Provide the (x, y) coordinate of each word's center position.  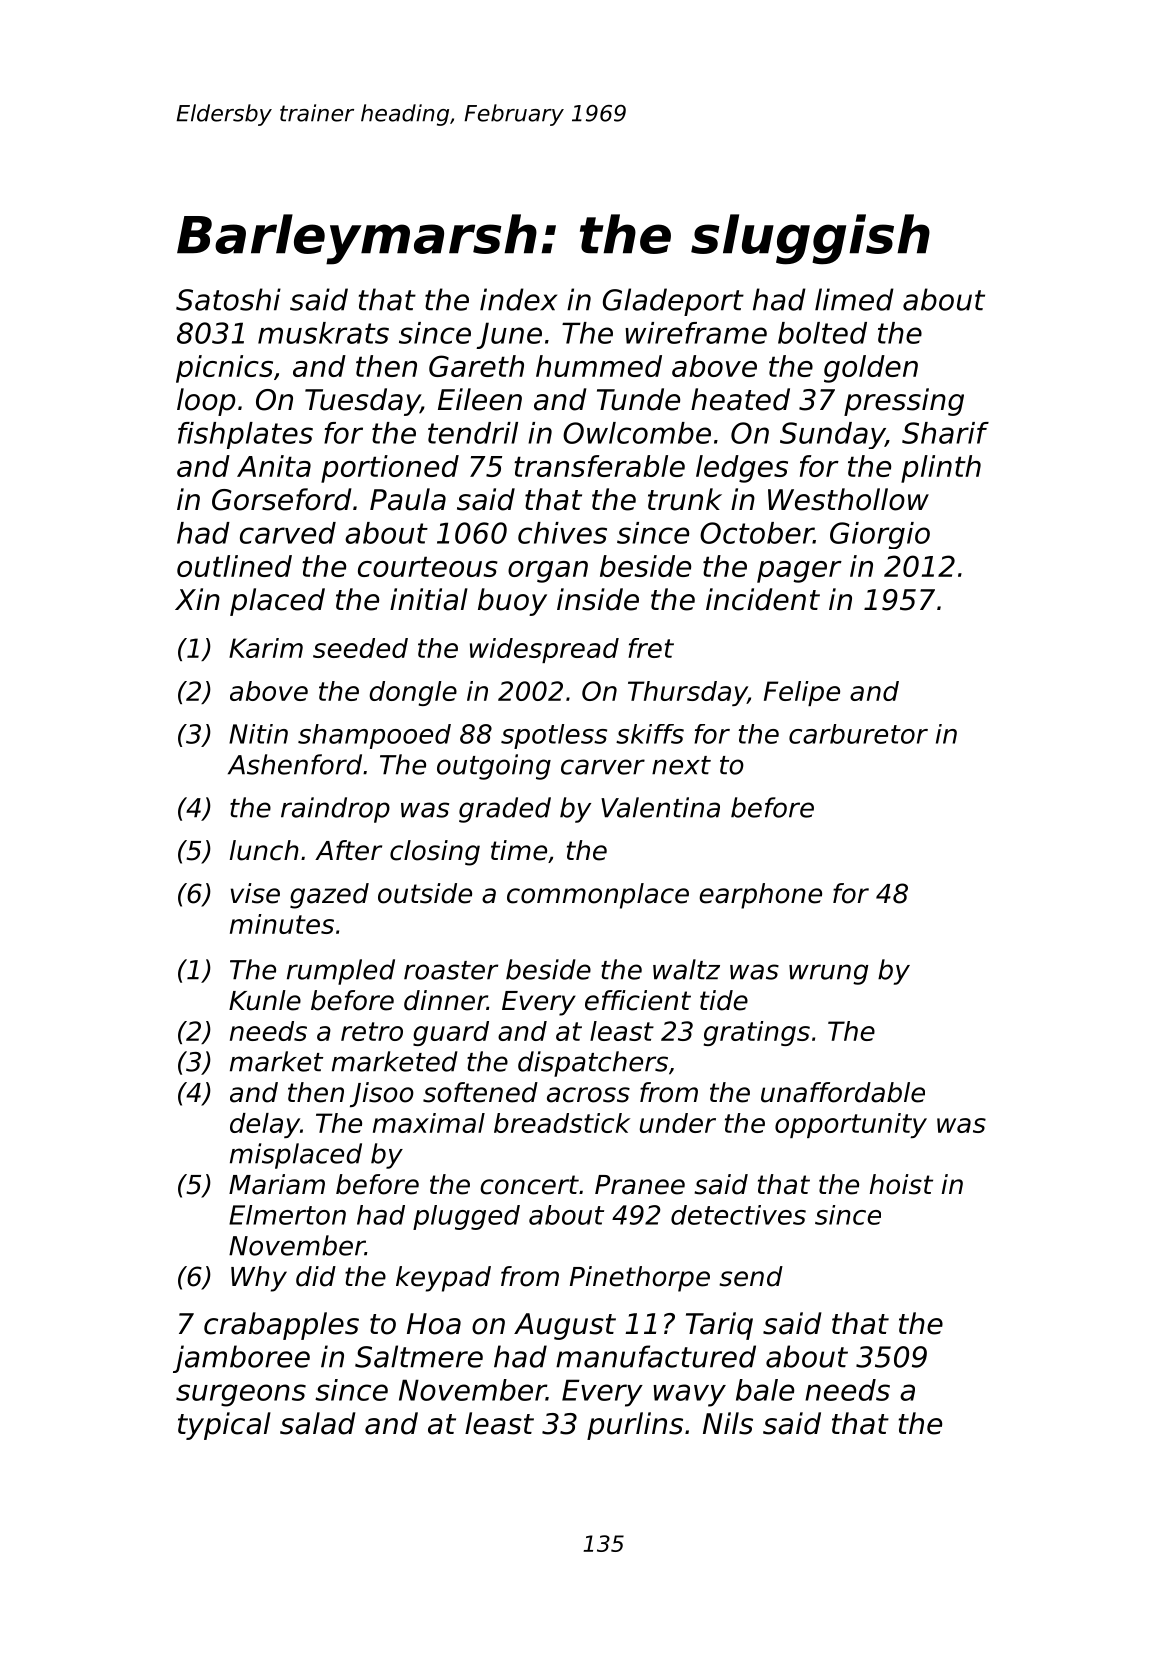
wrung (828, 974)
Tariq (719, 1326)
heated (740, 399)
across (588, 1095)
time (519, 850)
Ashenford (295, 764)
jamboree (241, 1359)
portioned (390, 469)
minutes (282, 924)
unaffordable (843, 1092)
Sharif (945, 433)
